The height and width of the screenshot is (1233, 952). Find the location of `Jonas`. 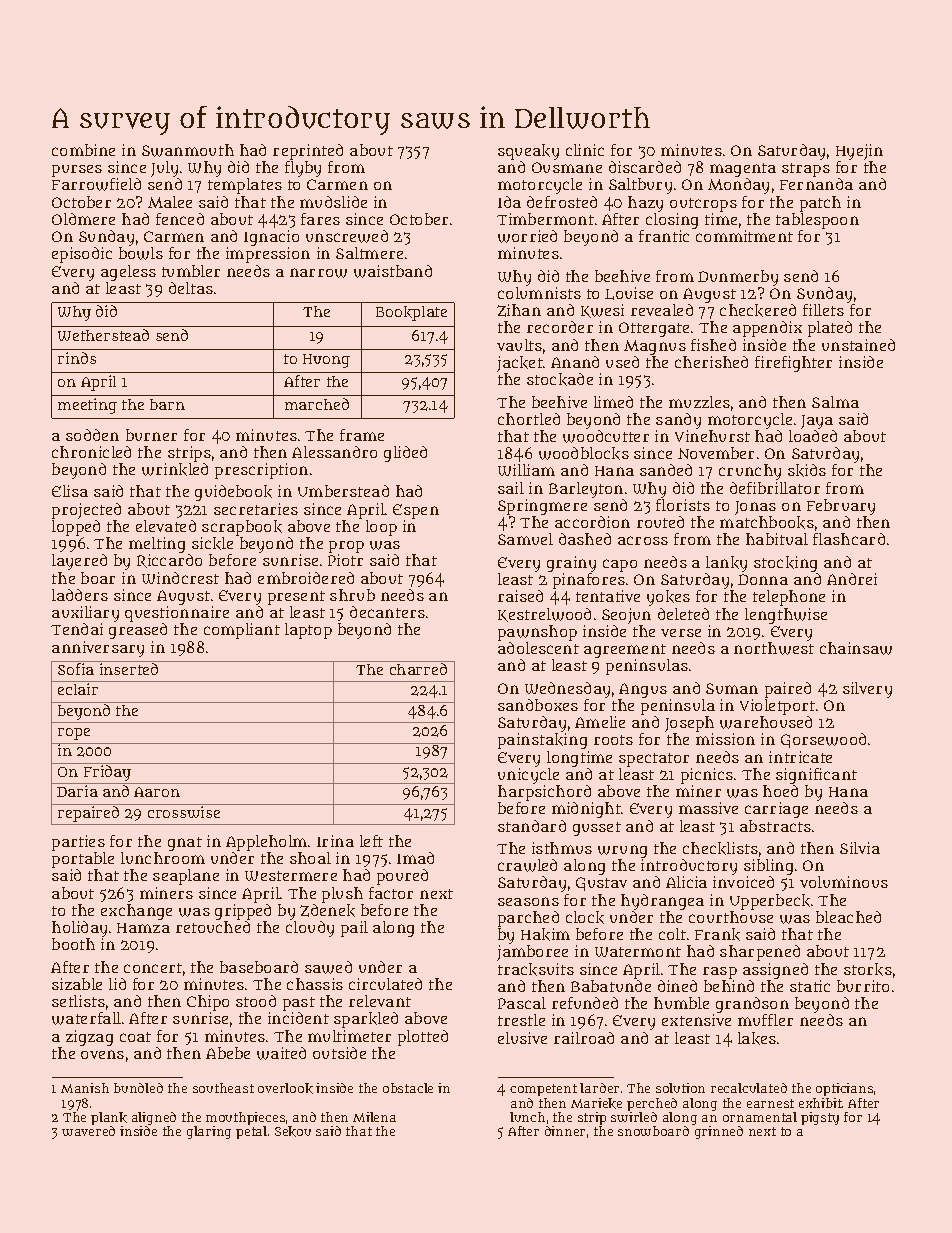

Jonas is located at coordinates (755, 508).
